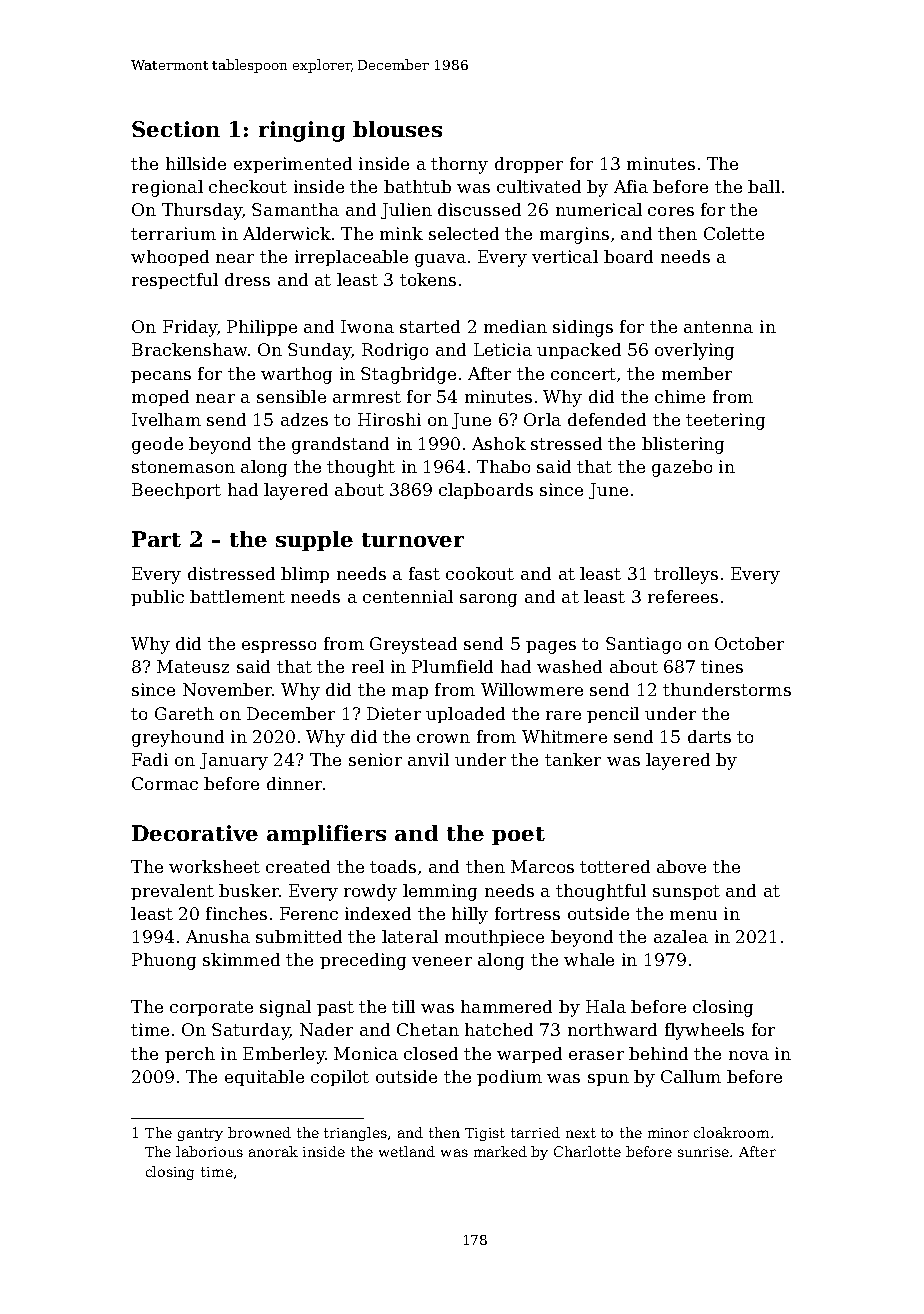  Describe the element at coordinates (363, 961) in the screenshot. I see `preceding` at that location.
